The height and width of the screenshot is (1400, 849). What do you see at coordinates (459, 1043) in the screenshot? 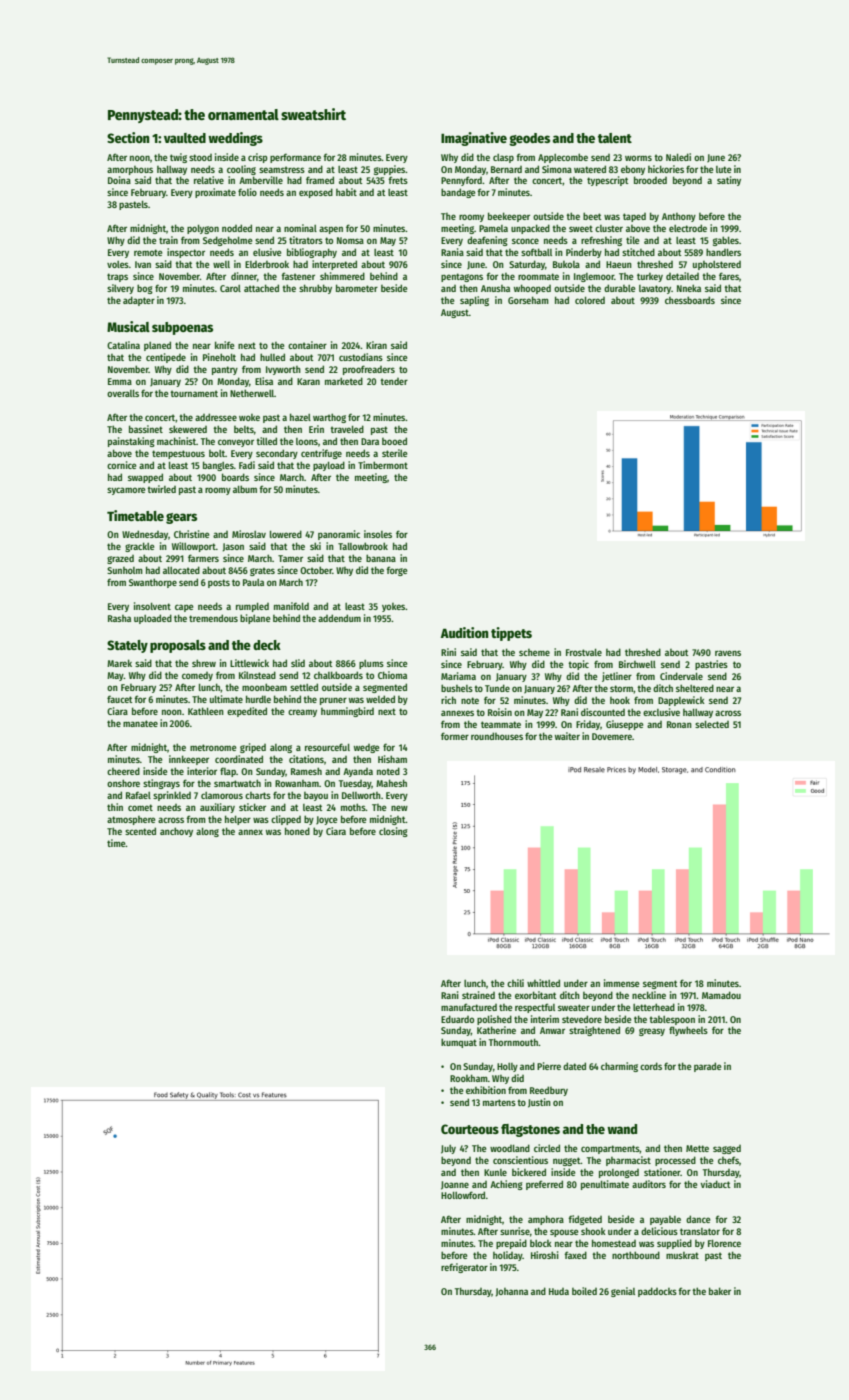
I see `kumquat` at bounding box center [459, 1043].
